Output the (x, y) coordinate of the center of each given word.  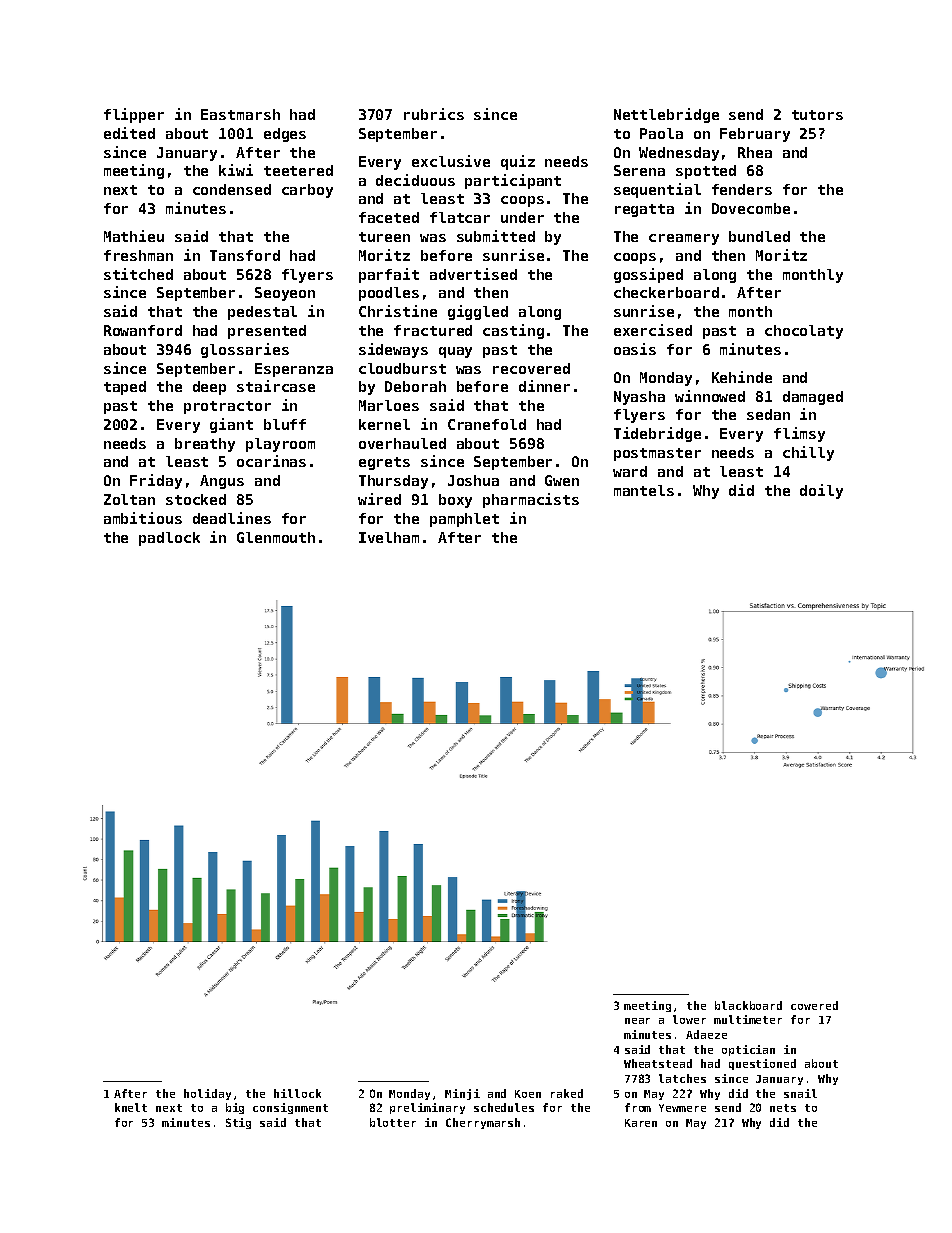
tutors (817, 115)
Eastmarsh (240, 114)
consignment (290, 1108)
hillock (297, 1093)
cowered (814, 1005)
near (637, 1021)
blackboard (748, 1005)
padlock (169, 539)
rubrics (434, 114)
